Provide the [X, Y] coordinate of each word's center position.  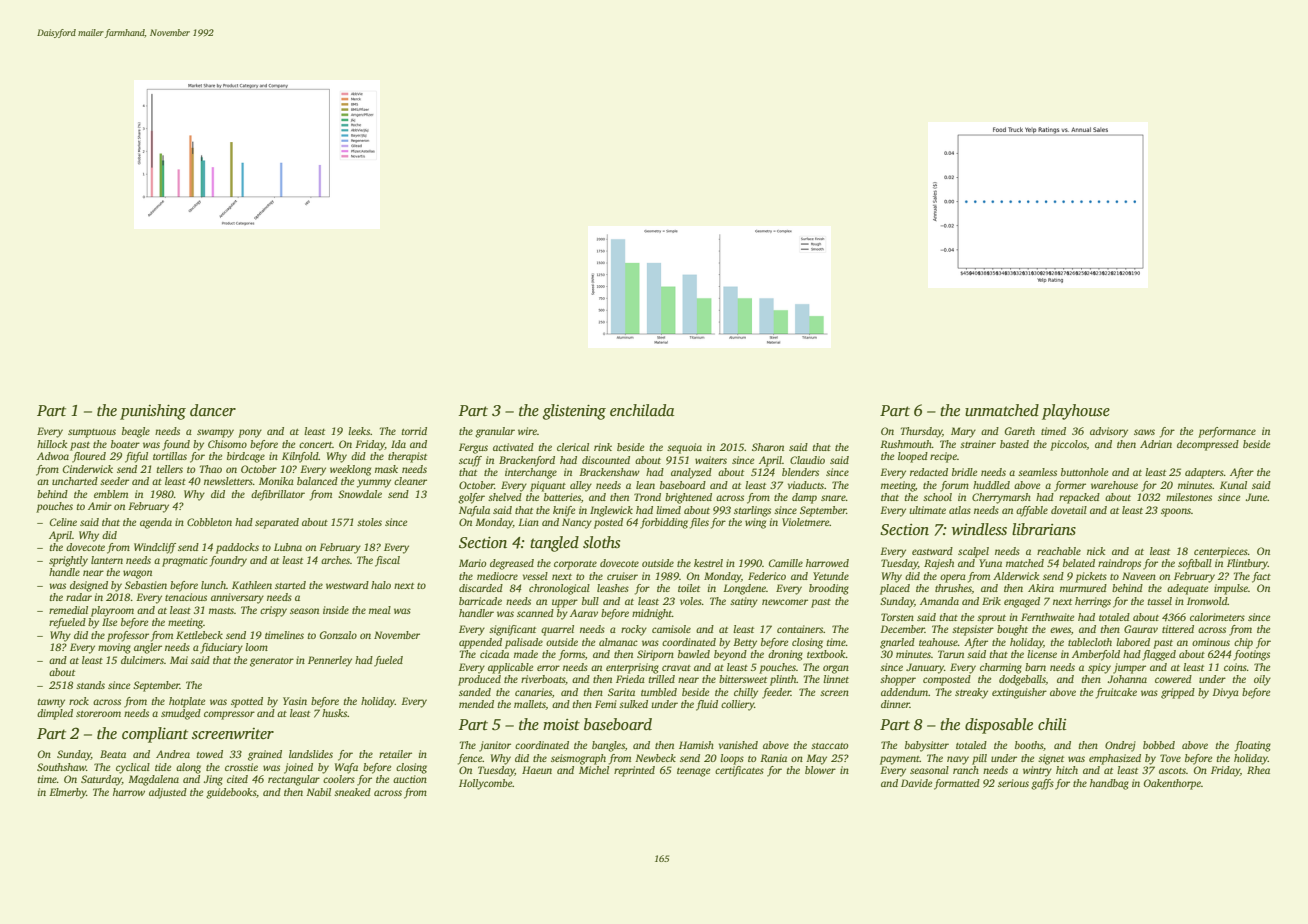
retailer [395, 754]
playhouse [1076, 412]
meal [380, 610]
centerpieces [1221, 552]
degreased [512, 564]
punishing [153, 412]
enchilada [642, 410]
